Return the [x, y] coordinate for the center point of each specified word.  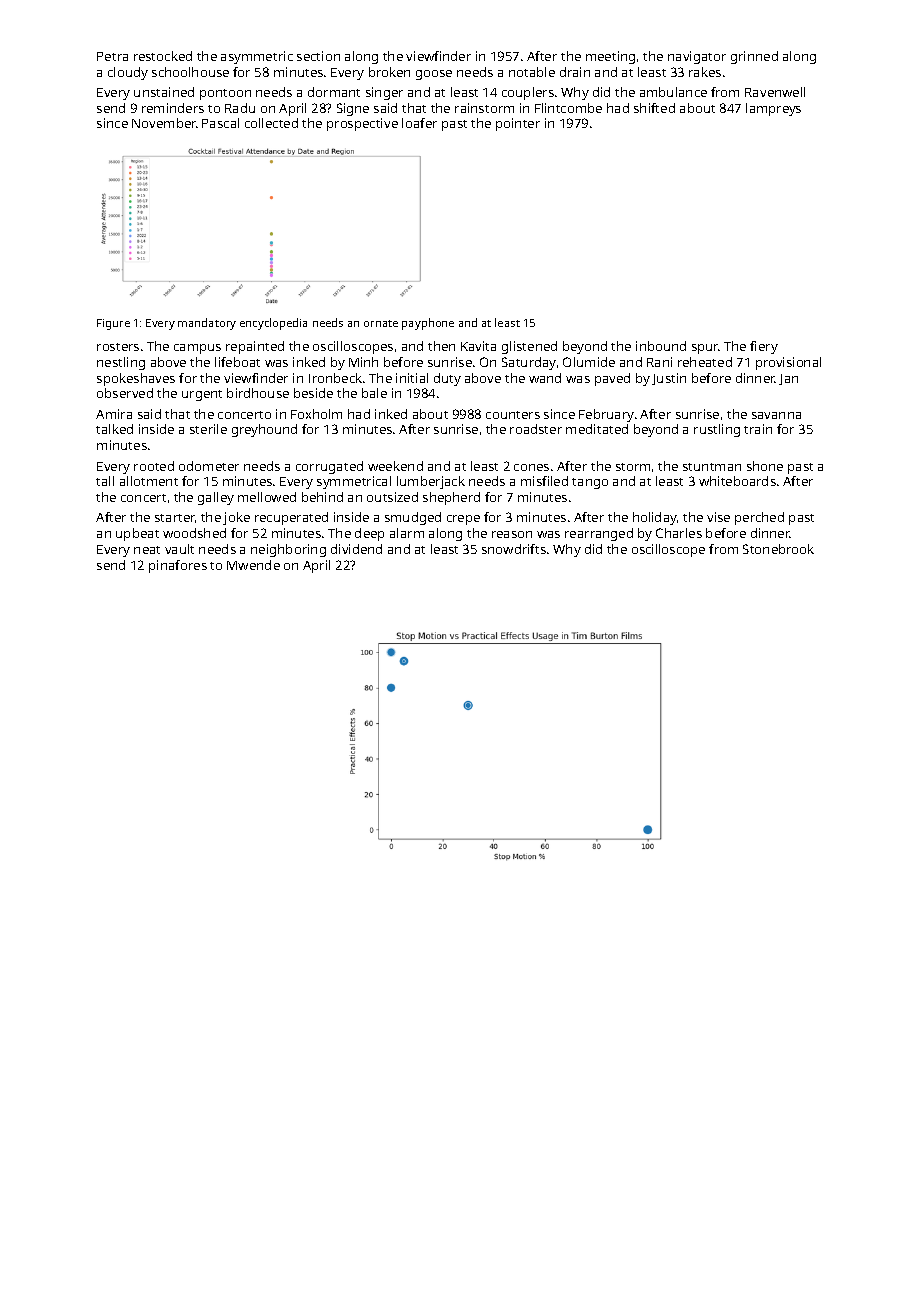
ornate [381, 323]
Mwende [253, 565]
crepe [463, 520]
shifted [654, 108]
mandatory [207, 324]
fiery [764, 347]
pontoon [225, 94]
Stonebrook [778, 549]
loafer [419, 123]
